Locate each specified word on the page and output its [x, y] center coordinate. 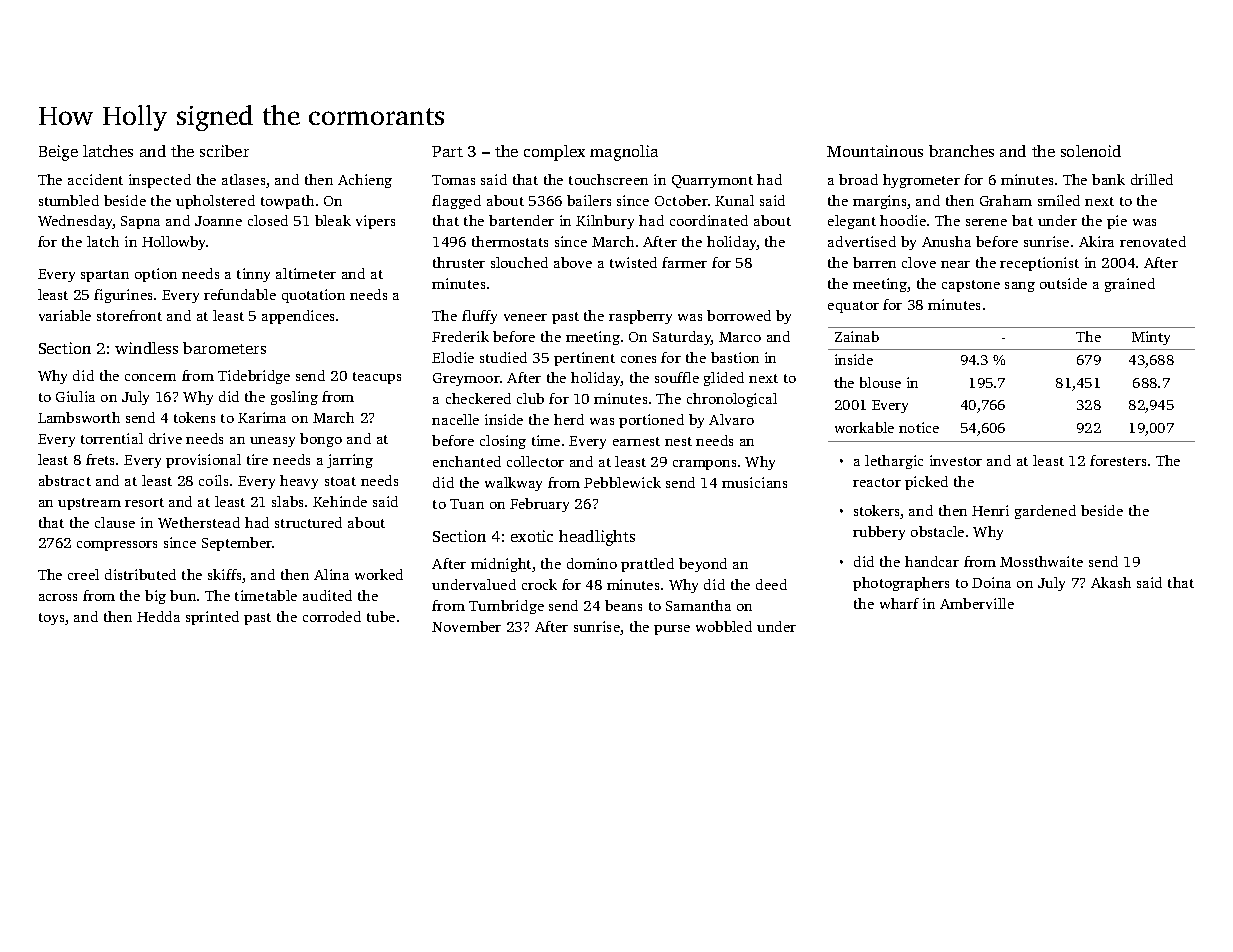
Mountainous [875, 151]
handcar [932, 561]
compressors [117, 546]
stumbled [69, 200]
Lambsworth [79, 417]
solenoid [1091, 151]
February [539, 505]
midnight [501, 565]
